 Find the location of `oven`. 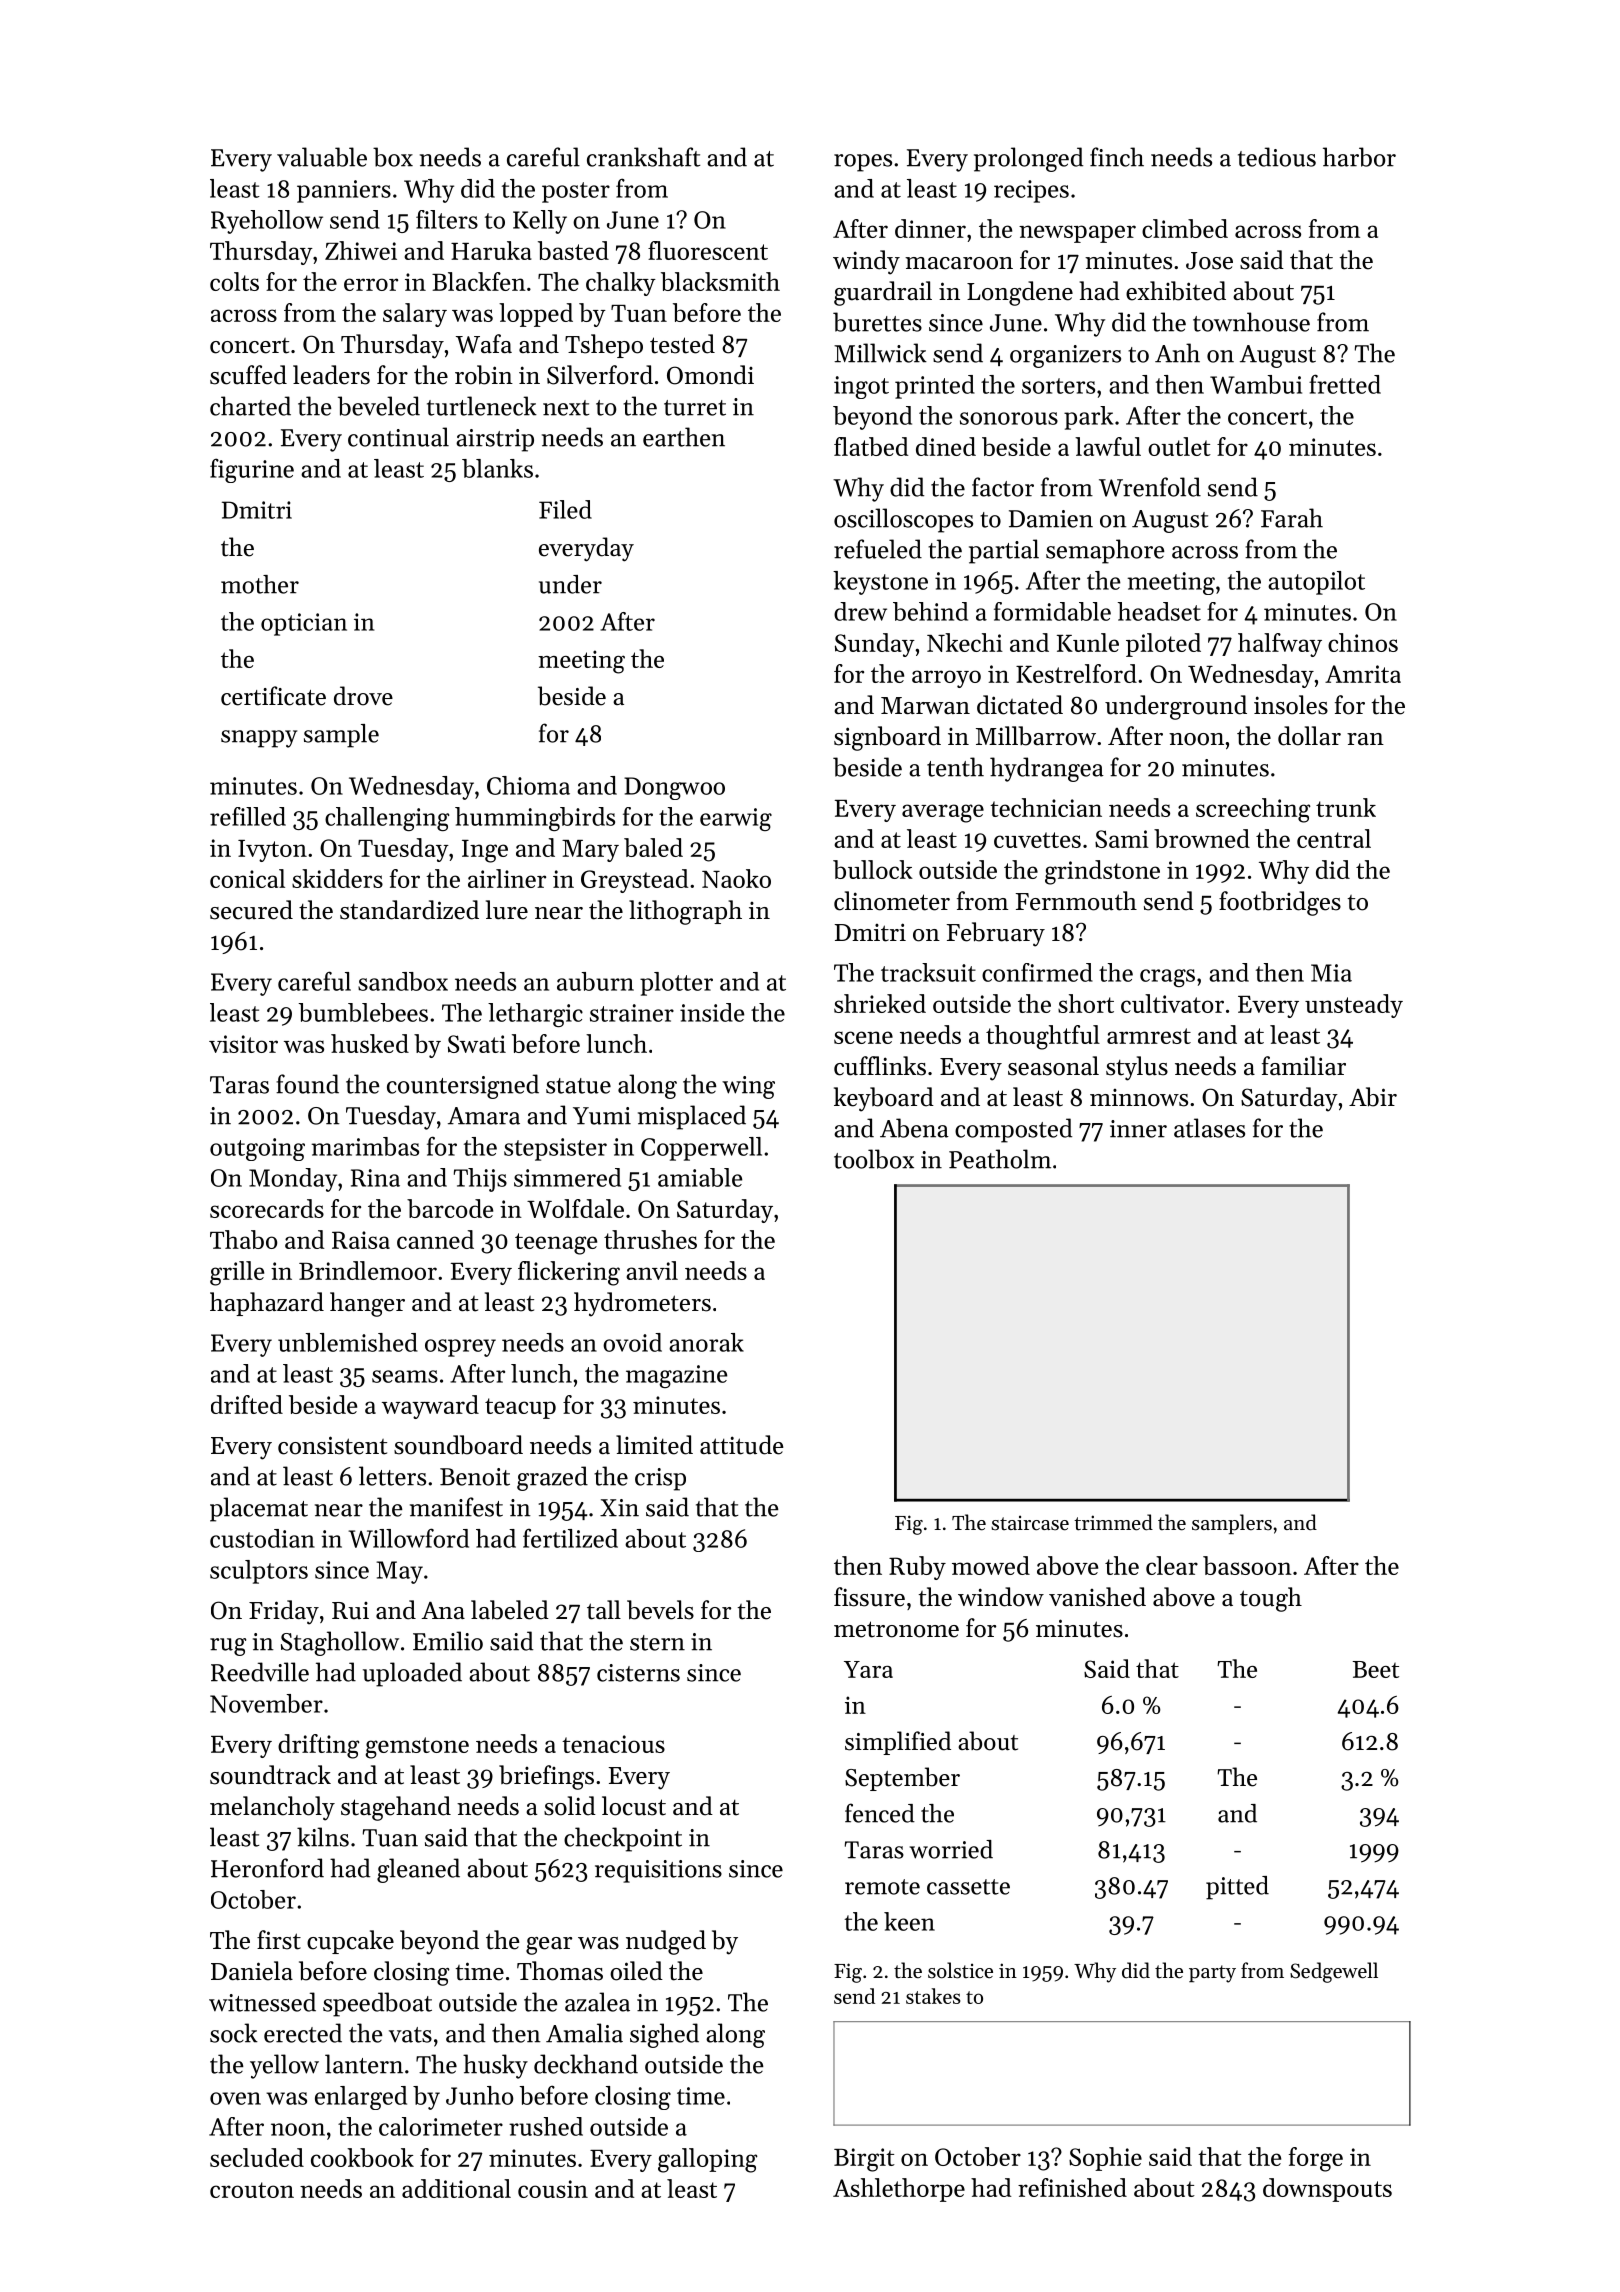

oven is located at coordinates (235, 2098).
